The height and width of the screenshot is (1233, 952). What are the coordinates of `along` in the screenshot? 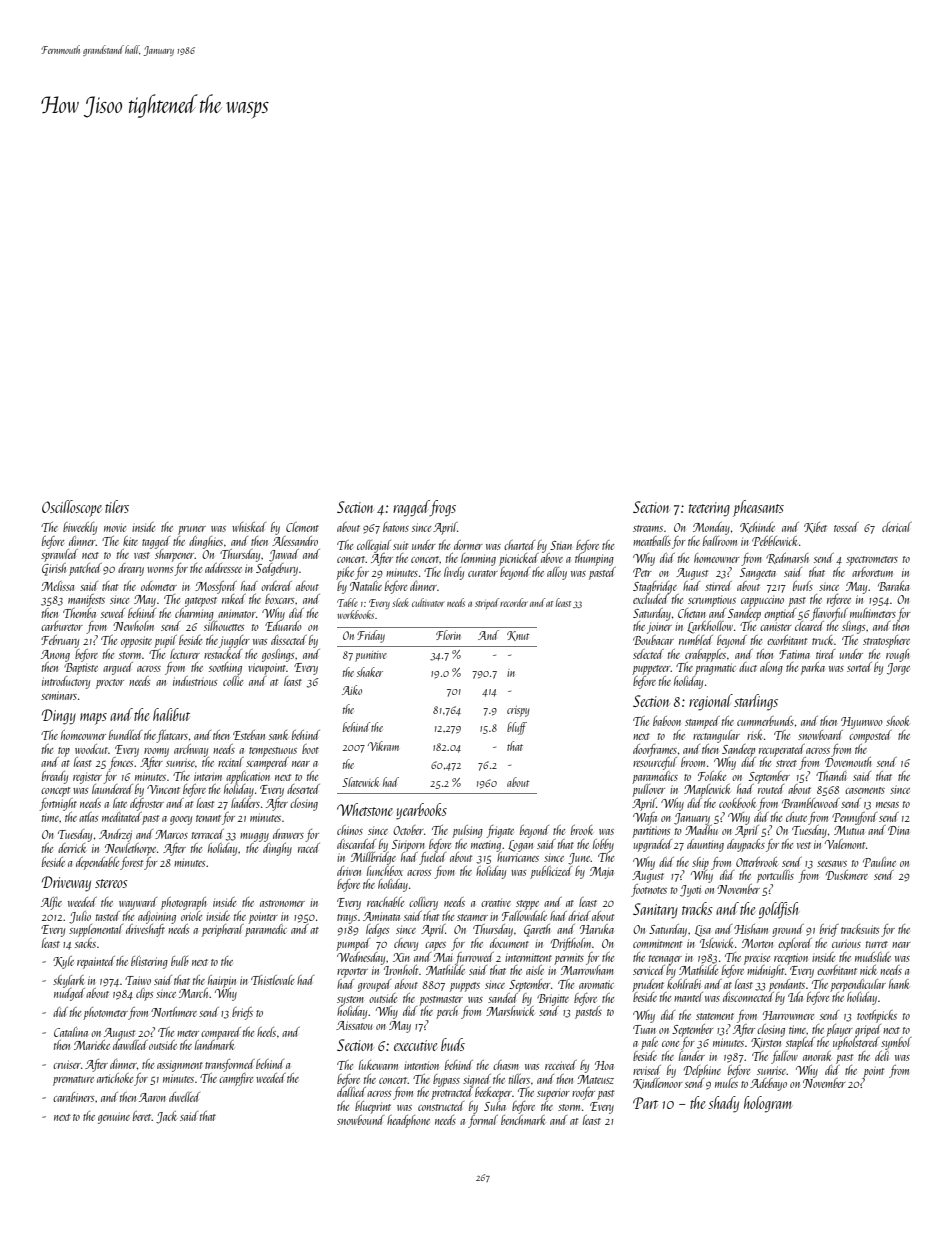 It's located at (771, 668).
